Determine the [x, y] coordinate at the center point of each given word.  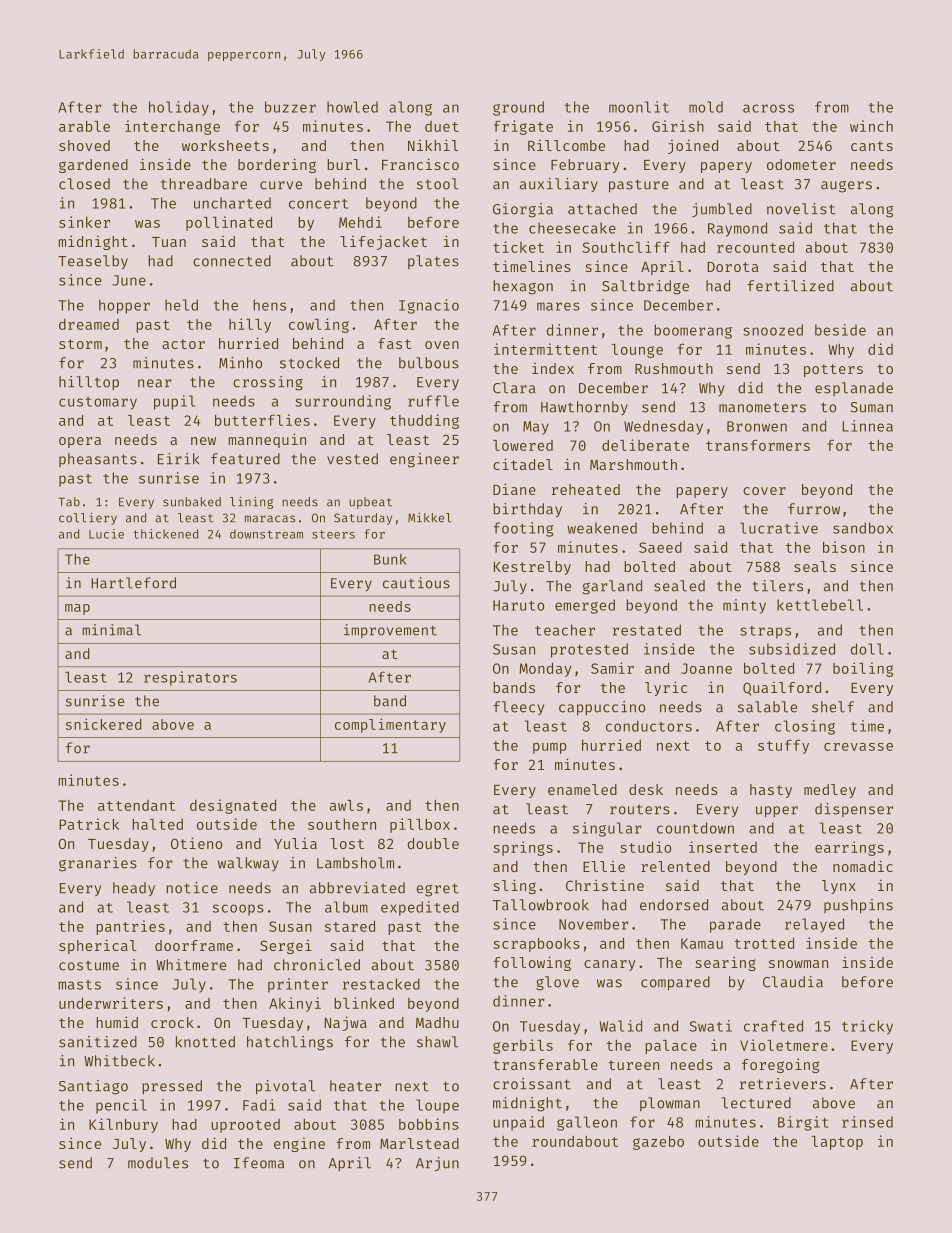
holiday [179, 108]
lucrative [779, 528]
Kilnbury [123, 1125]
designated [233, 806]
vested [352, 459]
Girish [678, 126]
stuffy [783, 746]
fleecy [518, 708]
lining [251, 502]
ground [518, 108]
